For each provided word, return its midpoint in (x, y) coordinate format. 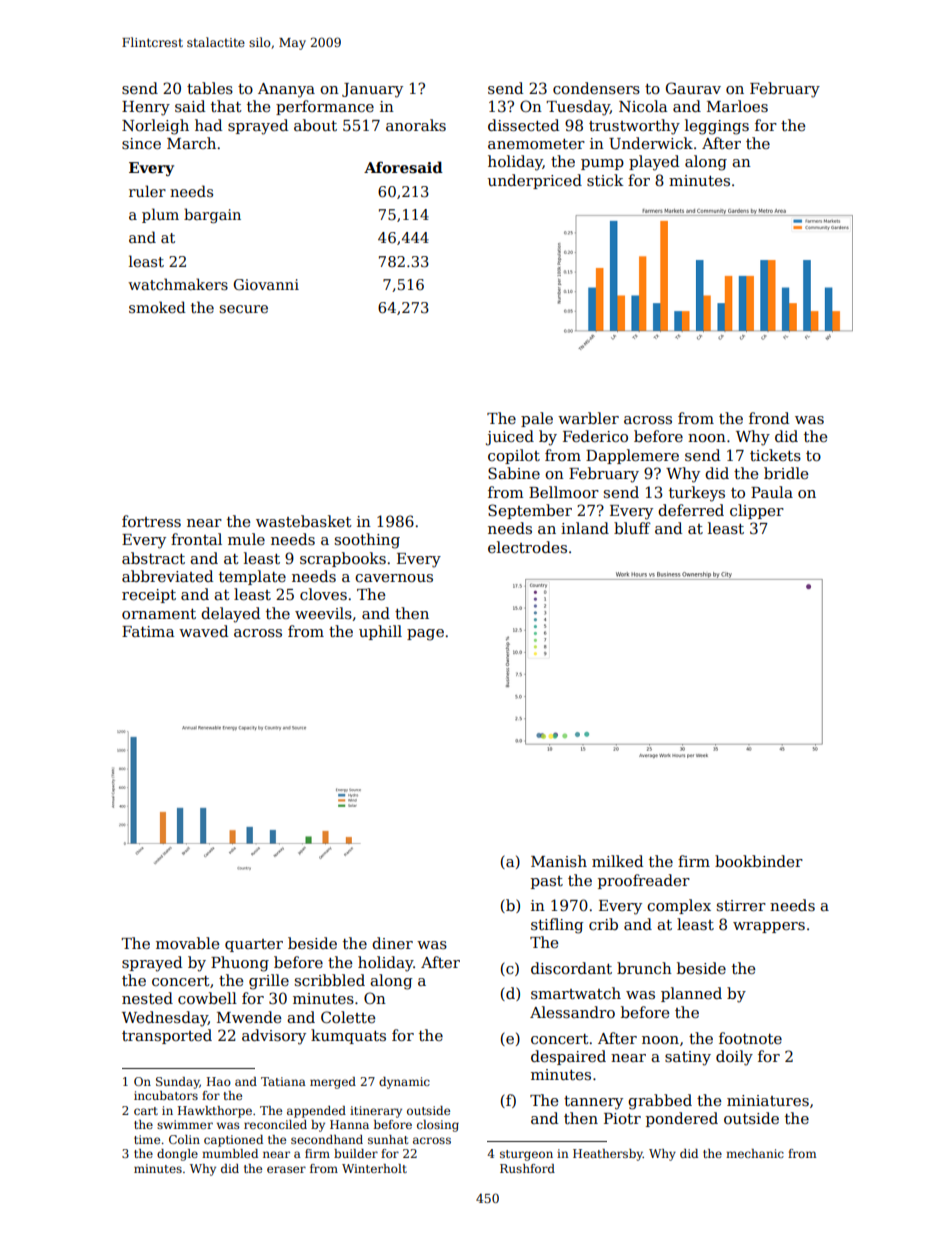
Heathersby (608, 1155)
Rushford (527, 1168)
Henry (146, 108)
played (654, 163)
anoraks (416, 125)
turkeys (697, 494)
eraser (286, 1169)
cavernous (394, 578)
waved (203, 631)
